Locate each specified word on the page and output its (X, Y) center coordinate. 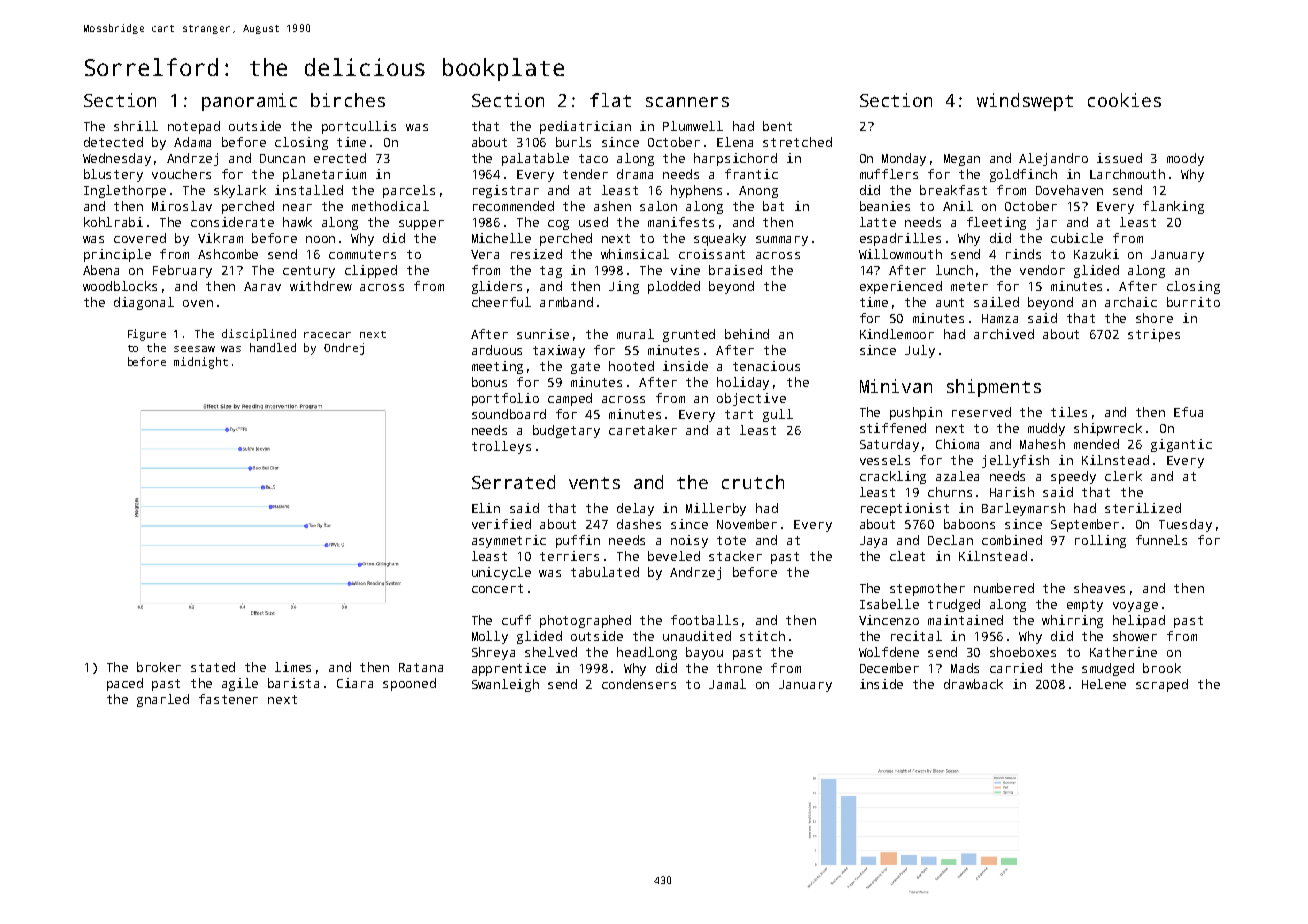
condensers (639, 684)
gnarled (163, 700)
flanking (1173, 207)
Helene (1104, 684)
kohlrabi (113, 222)
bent (777, 126)
